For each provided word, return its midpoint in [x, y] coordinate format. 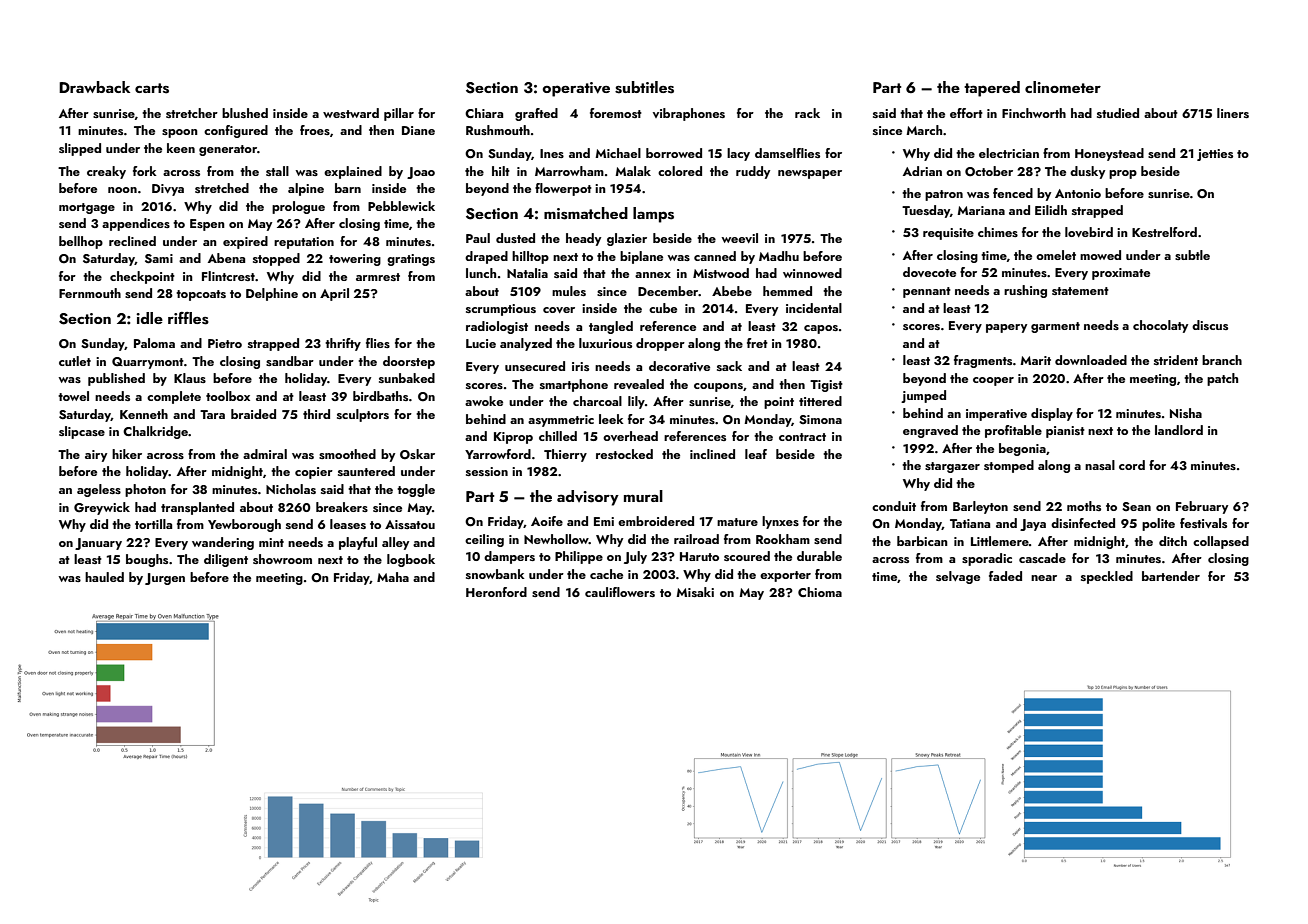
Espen [207, 225]
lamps [653, 215]
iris [580, 366]
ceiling [484, 540]
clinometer [1063, 87]
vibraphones [689, 114]
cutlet [75, 361]
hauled [104, 577]
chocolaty [1160, 326]
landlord [1179, 430]
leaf [756, 454]
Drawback [94, 87]
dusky [1087, 172]
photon [145, 490]
